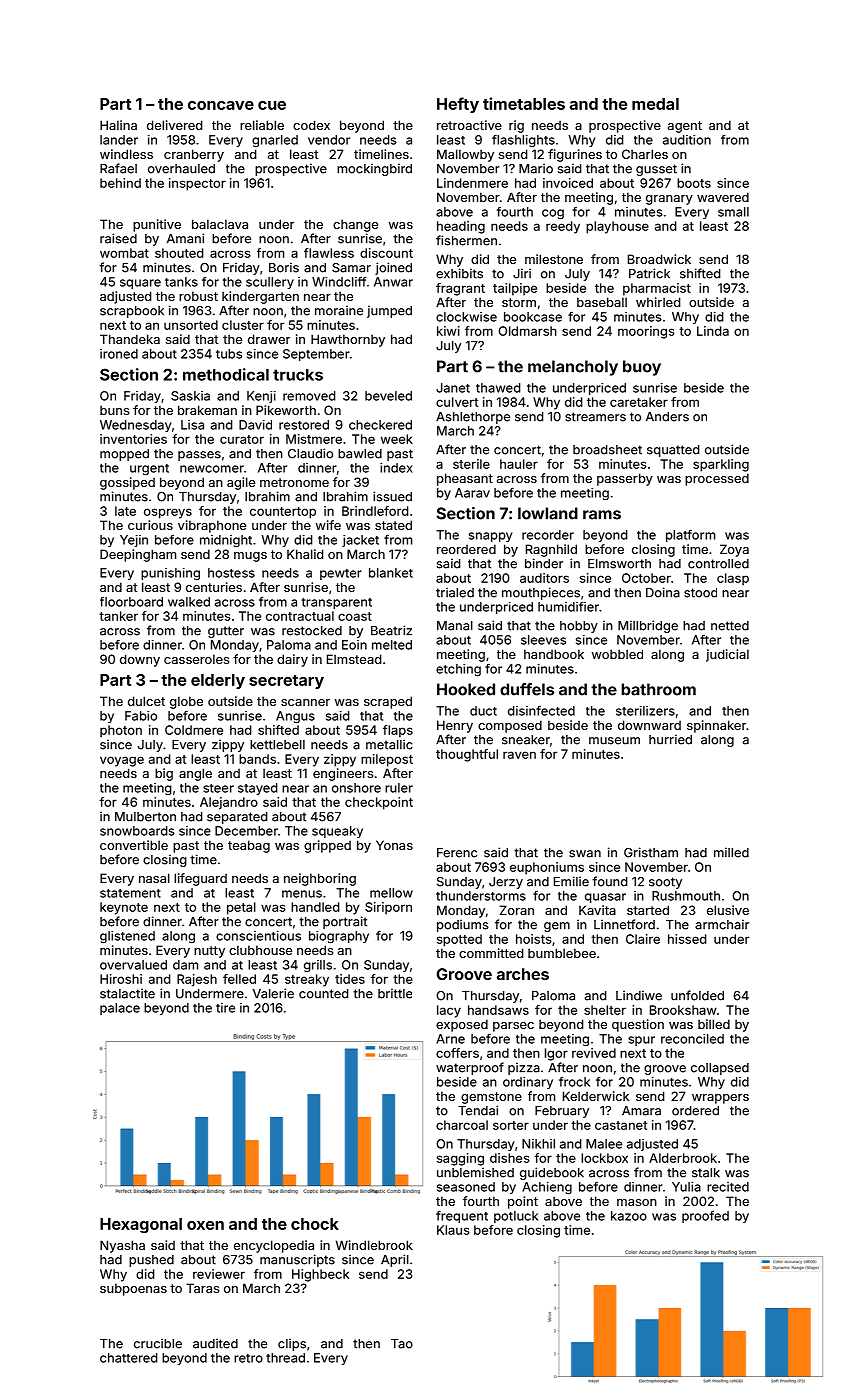 The height and width of the screenshot is (1400, 849). I want to click on secretary, so click(286, 682).
